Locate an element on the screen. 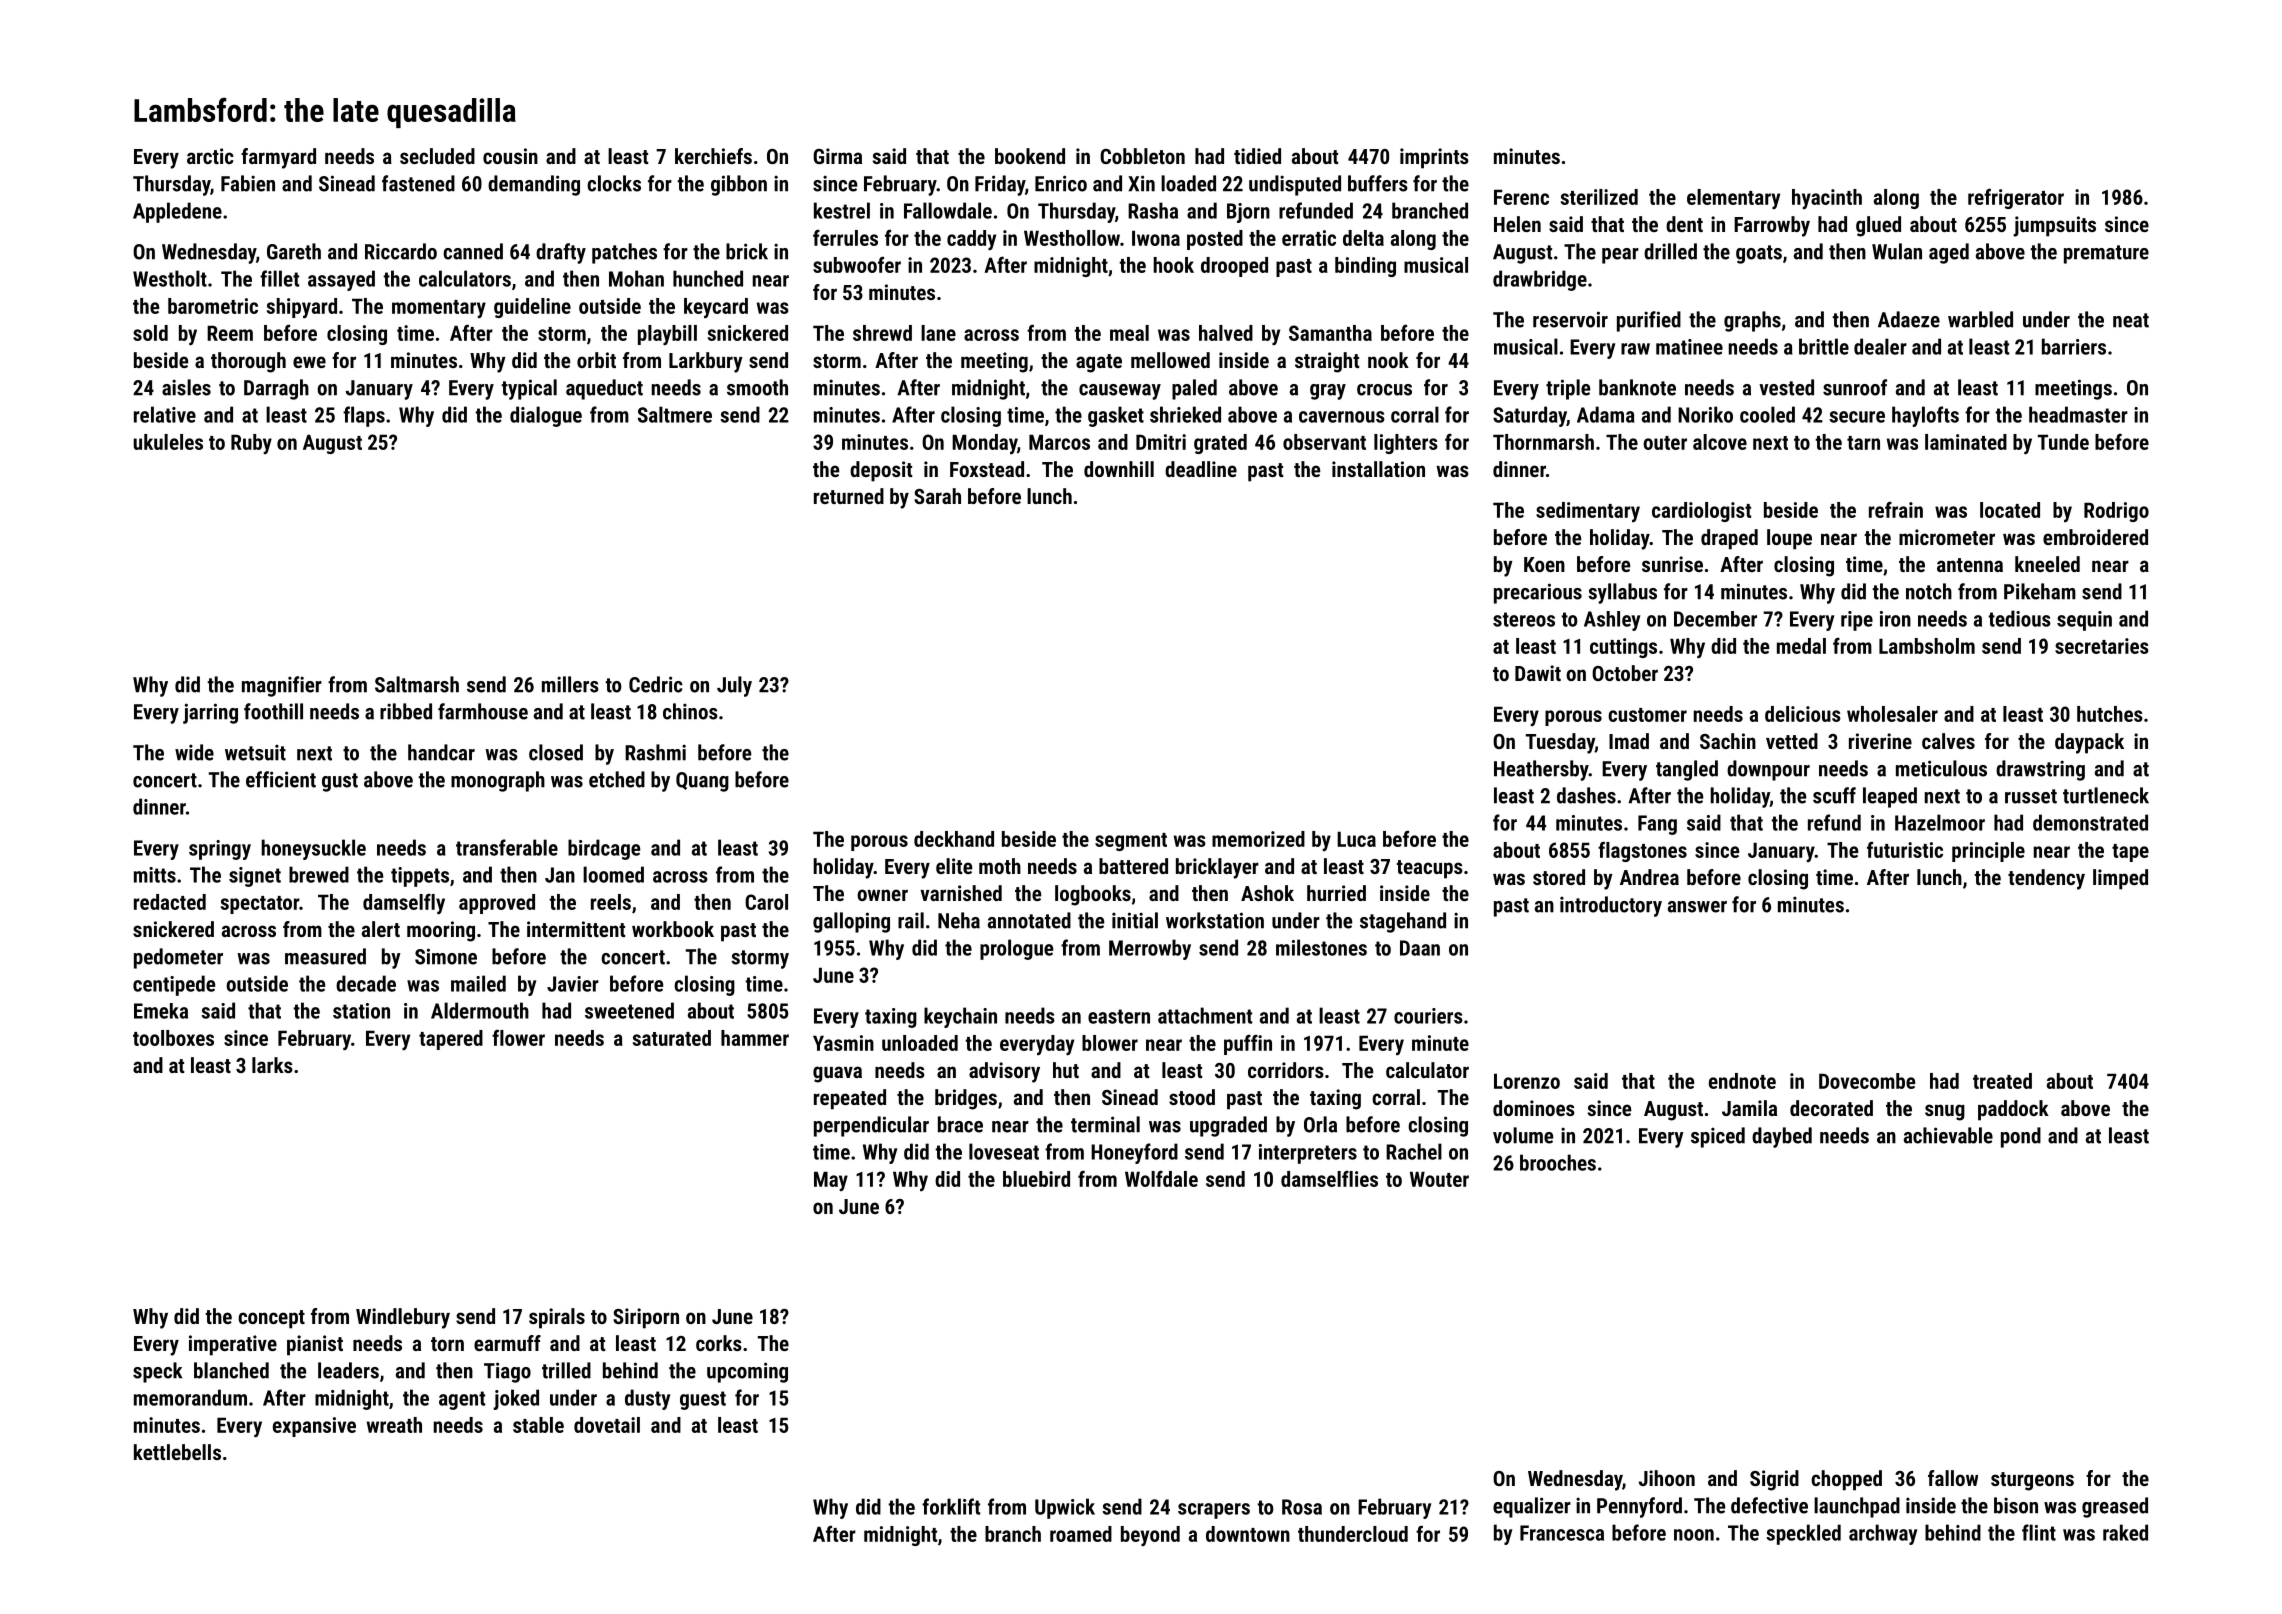 The image size is (2282, 1614). refrigerator is located at coordinates (2016, 198).
